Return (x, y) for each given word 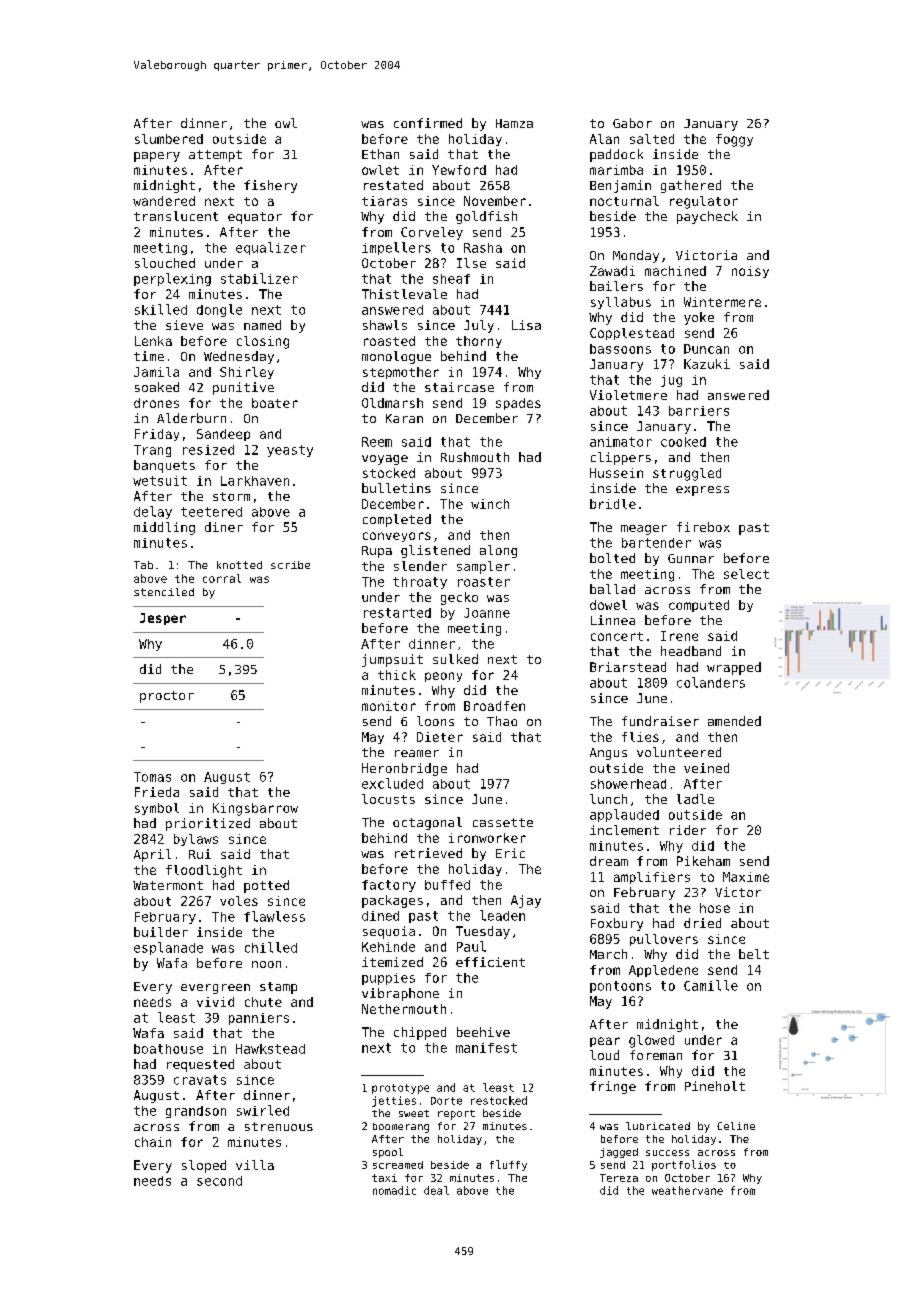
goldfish (486, 217)
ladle (695, 799)
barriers (699, 411)
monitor (389, 706)
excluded (392, 783)
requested (200, 1065)
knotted (239, 565)
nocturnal (624, 201)
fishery (270, 186)
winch (490, 504)
